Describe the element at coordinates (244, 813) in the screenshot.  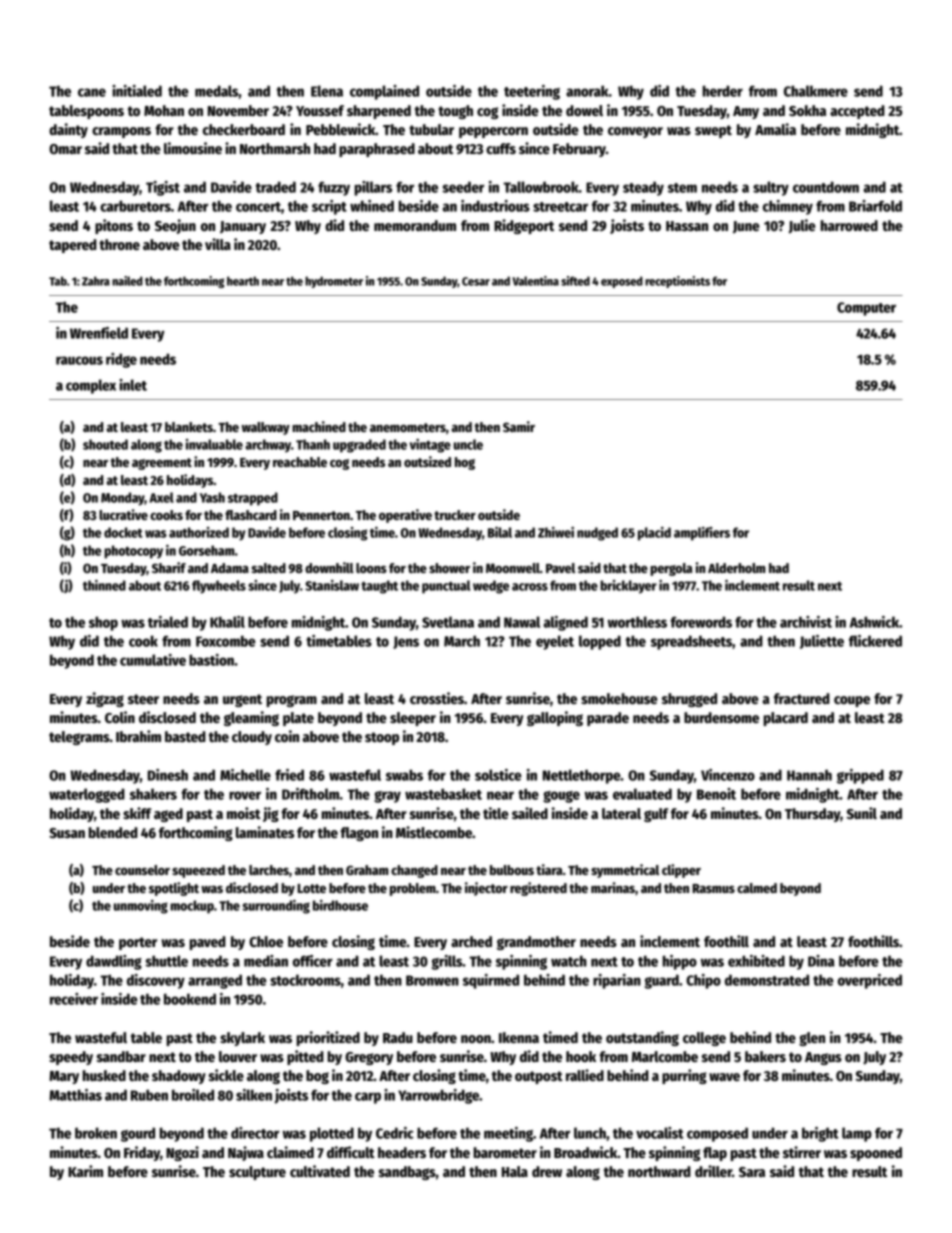
I see `moist` at that location.
